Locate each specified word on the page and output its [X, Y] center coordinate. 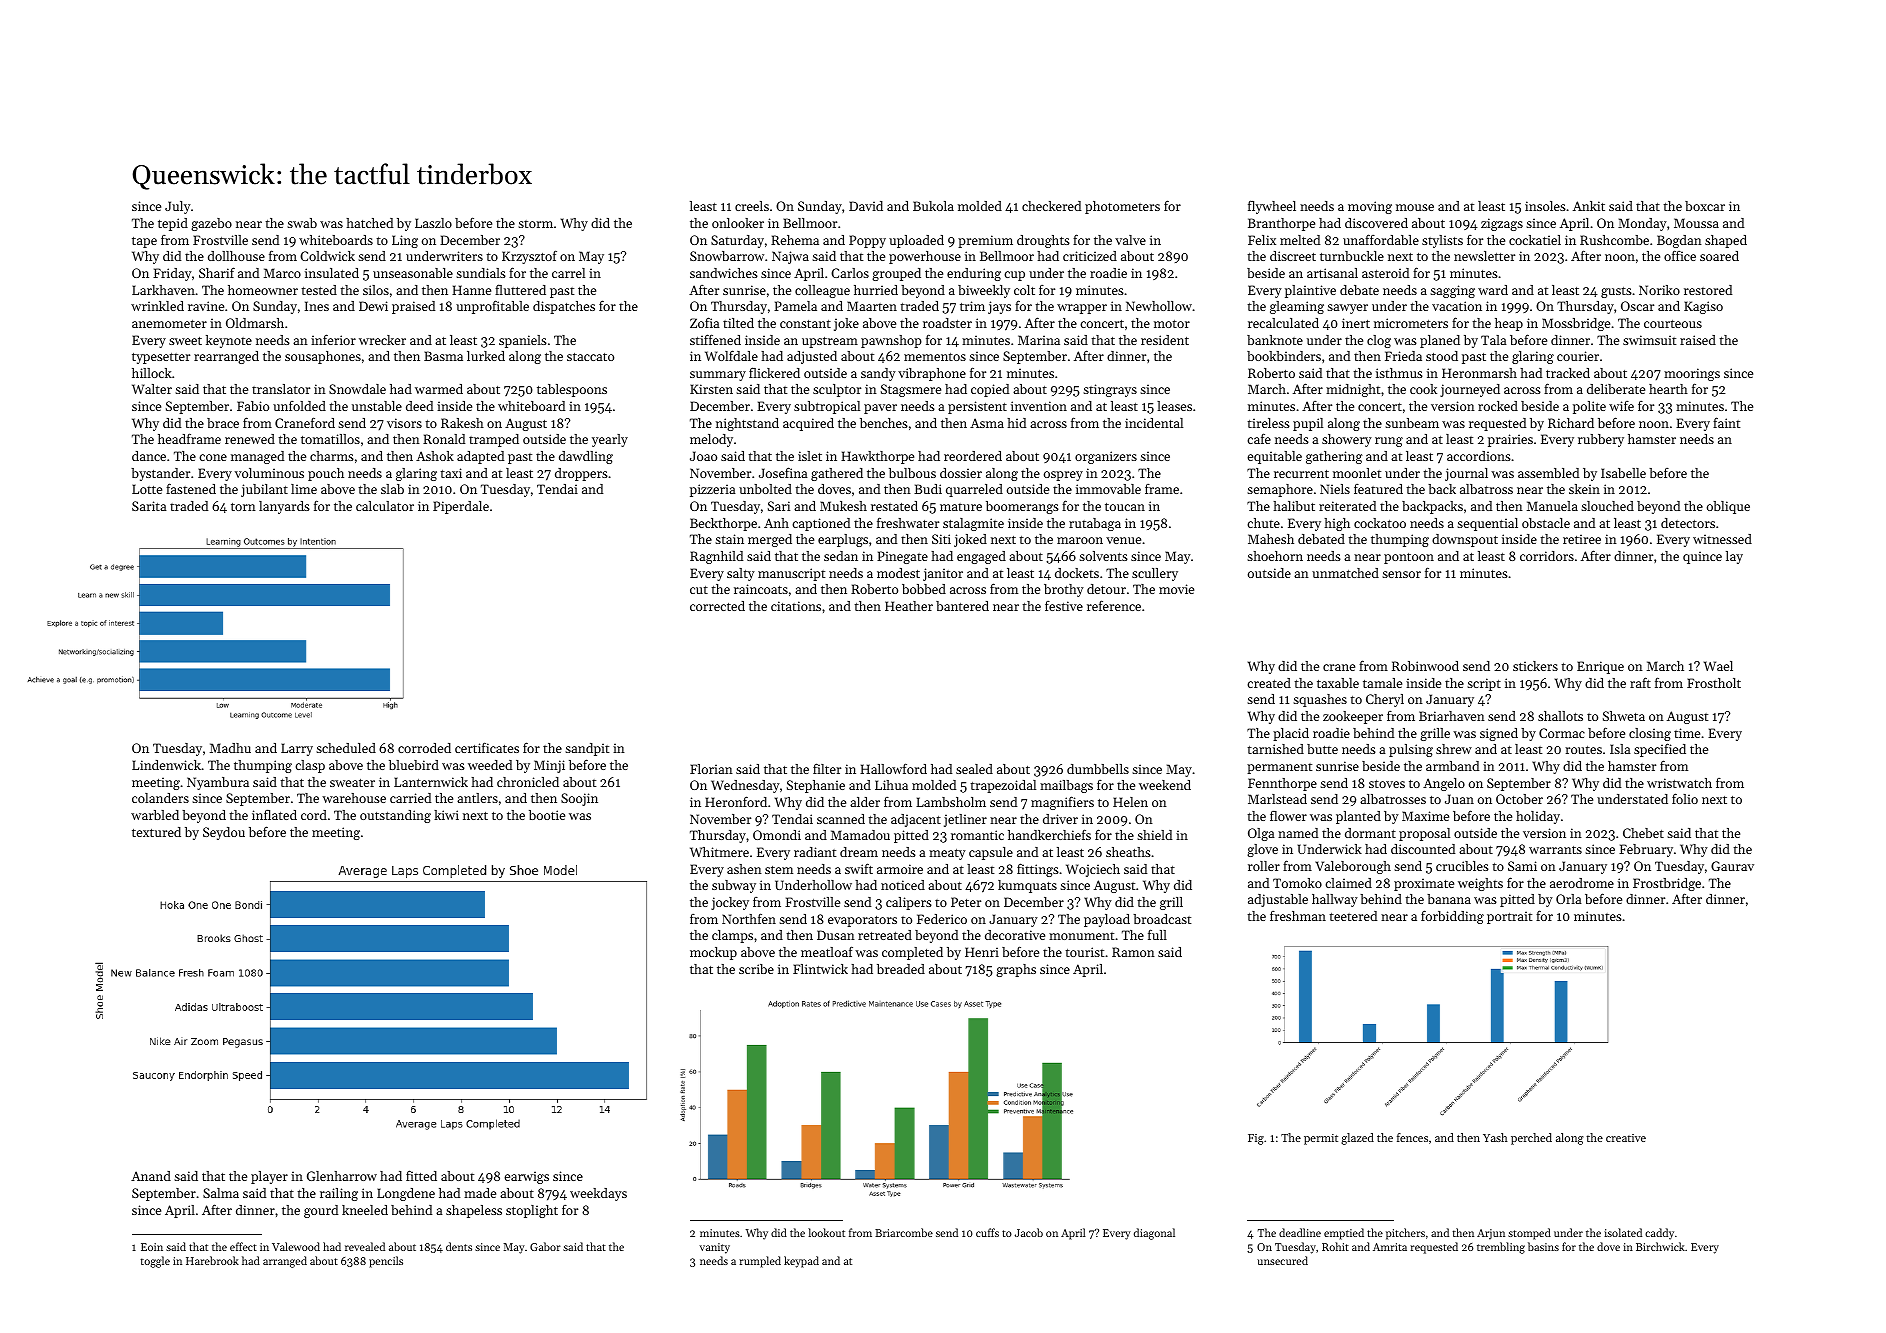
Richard [1571, 423]
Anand [151, 1176]
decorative [1015, 935]
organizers [1106, 457]
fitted [421, 1175]
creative [1626, 1138]
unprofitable [492, 307]
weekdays [598, 1194]
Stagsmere [911, 390]
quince [1702, 557]
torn [243, 507]
